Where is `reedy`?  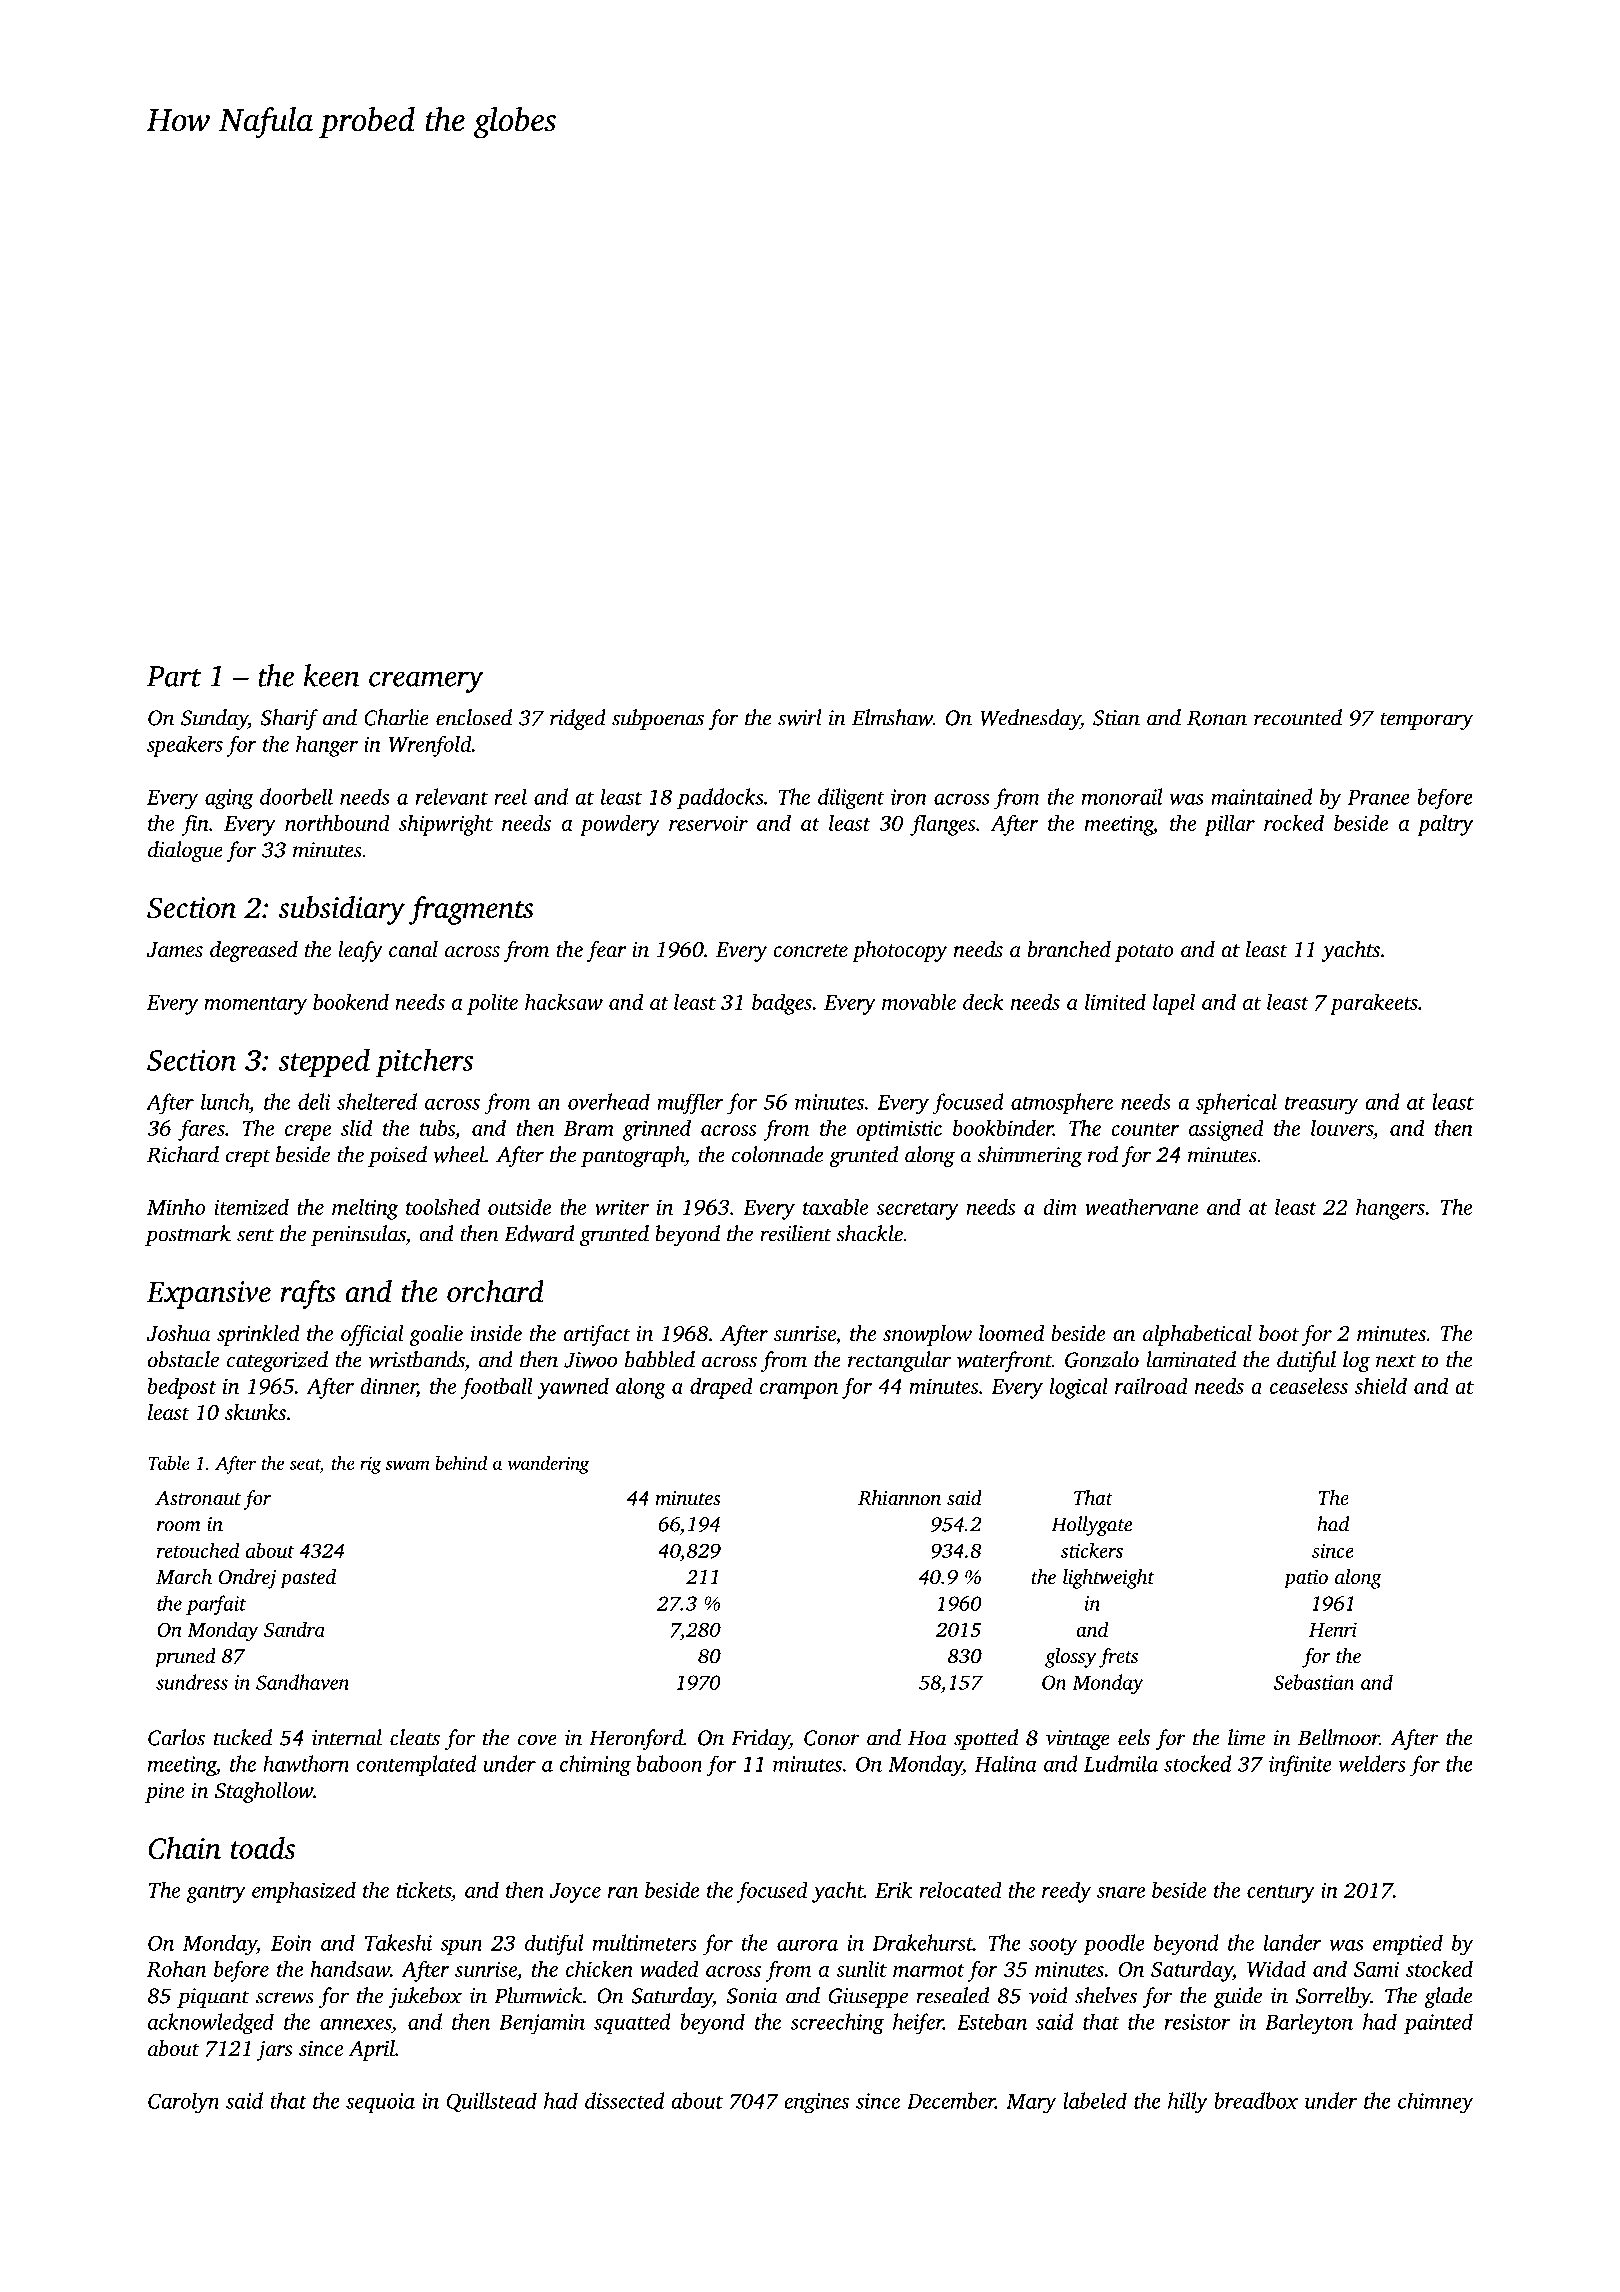
reedy is located at coordinates (1066, 1892).
